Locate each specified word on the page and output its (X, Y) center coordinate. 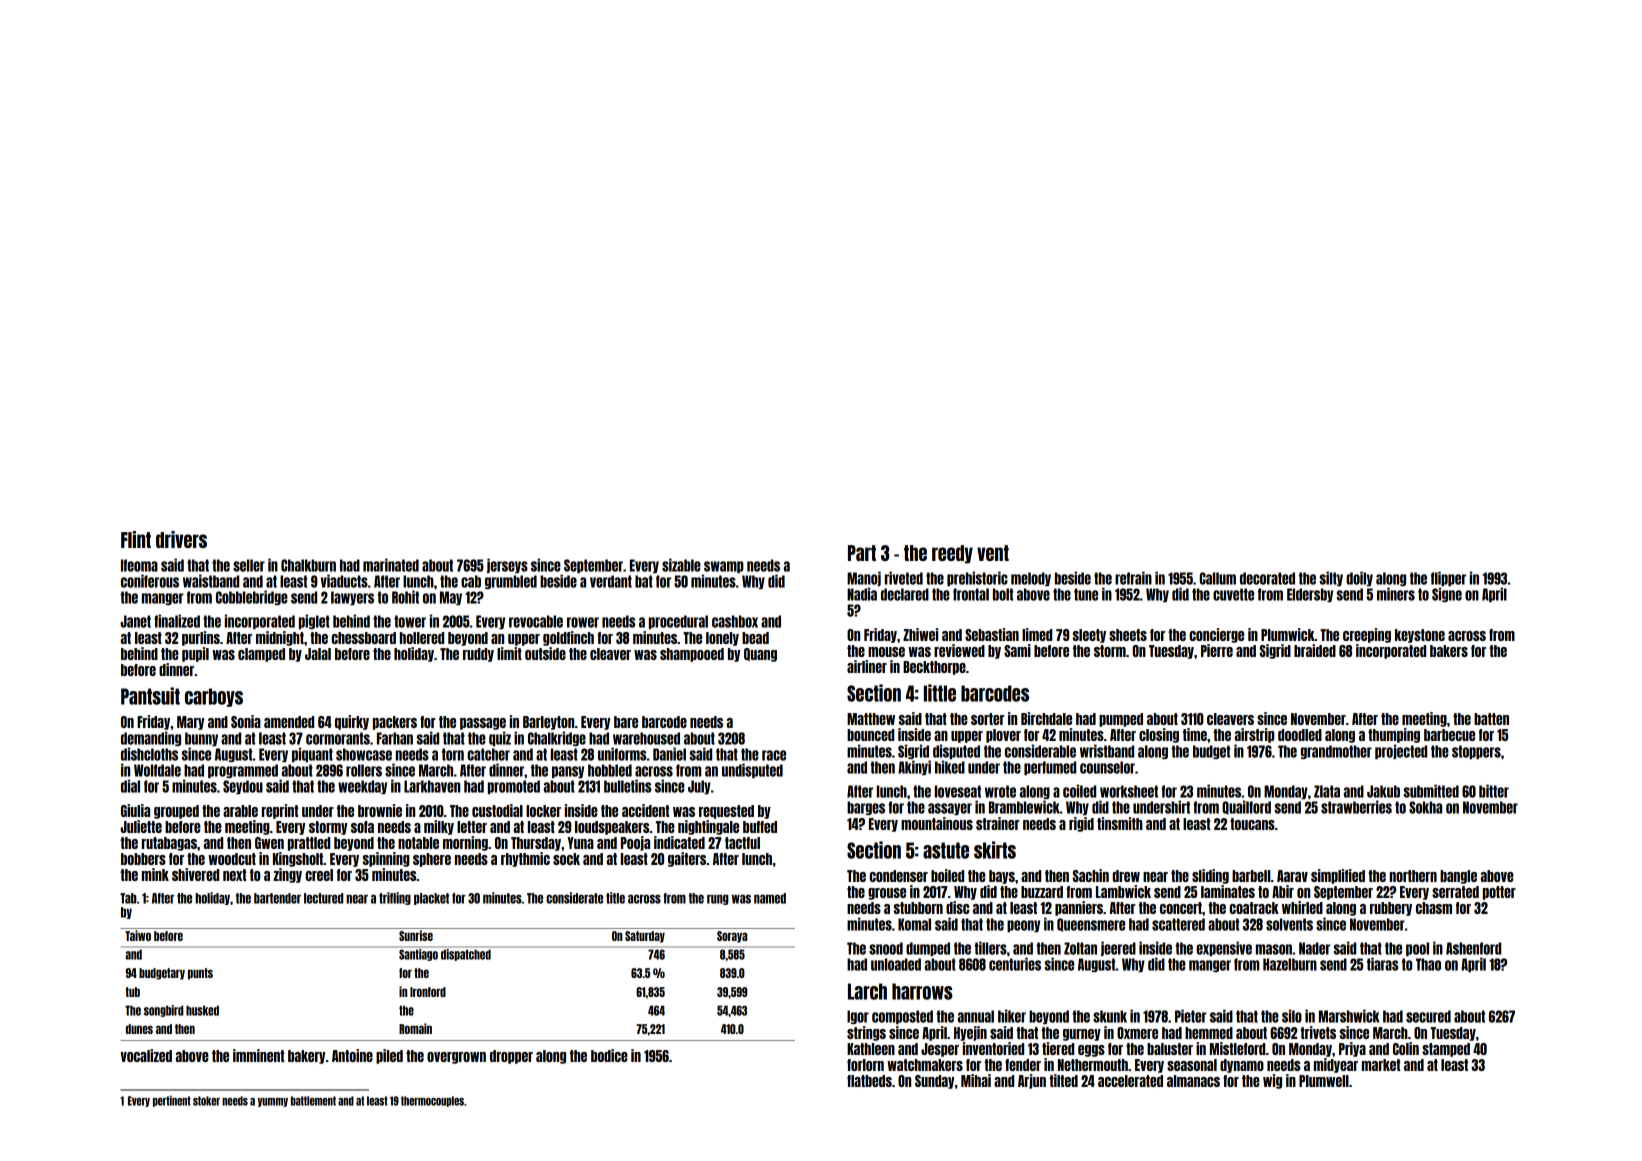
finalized (177, 621)
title (615, 898)
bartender (277, 898)
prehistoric (977, 578)
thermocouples (432, 1101)
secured (1428, 1016)
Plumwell (1324, 1081)
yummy (273, 1102)
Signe (1447, 594)
